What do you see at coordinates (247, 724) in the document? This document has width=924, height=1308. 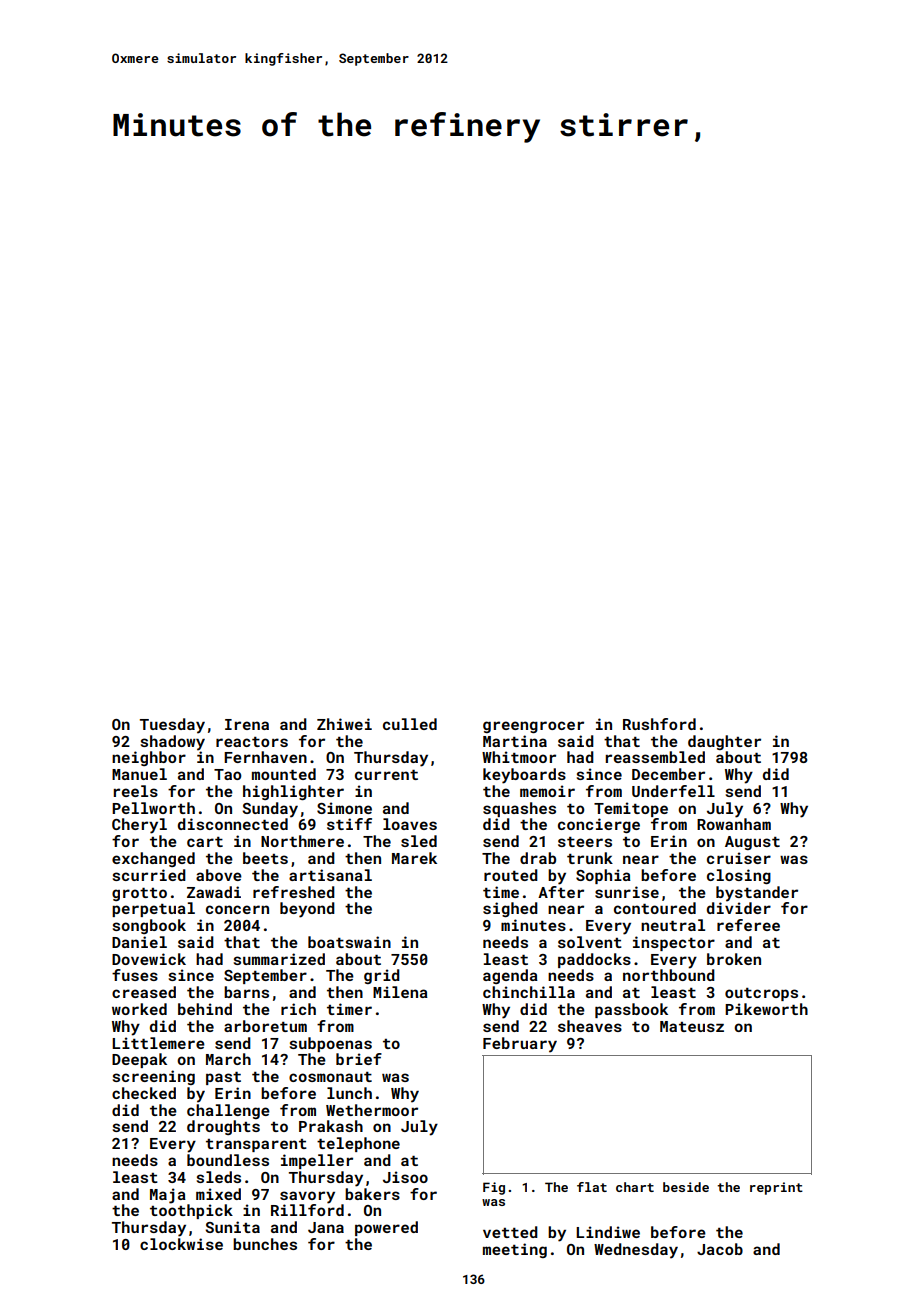 I see `Irena` at bounding box center [247, 724].
